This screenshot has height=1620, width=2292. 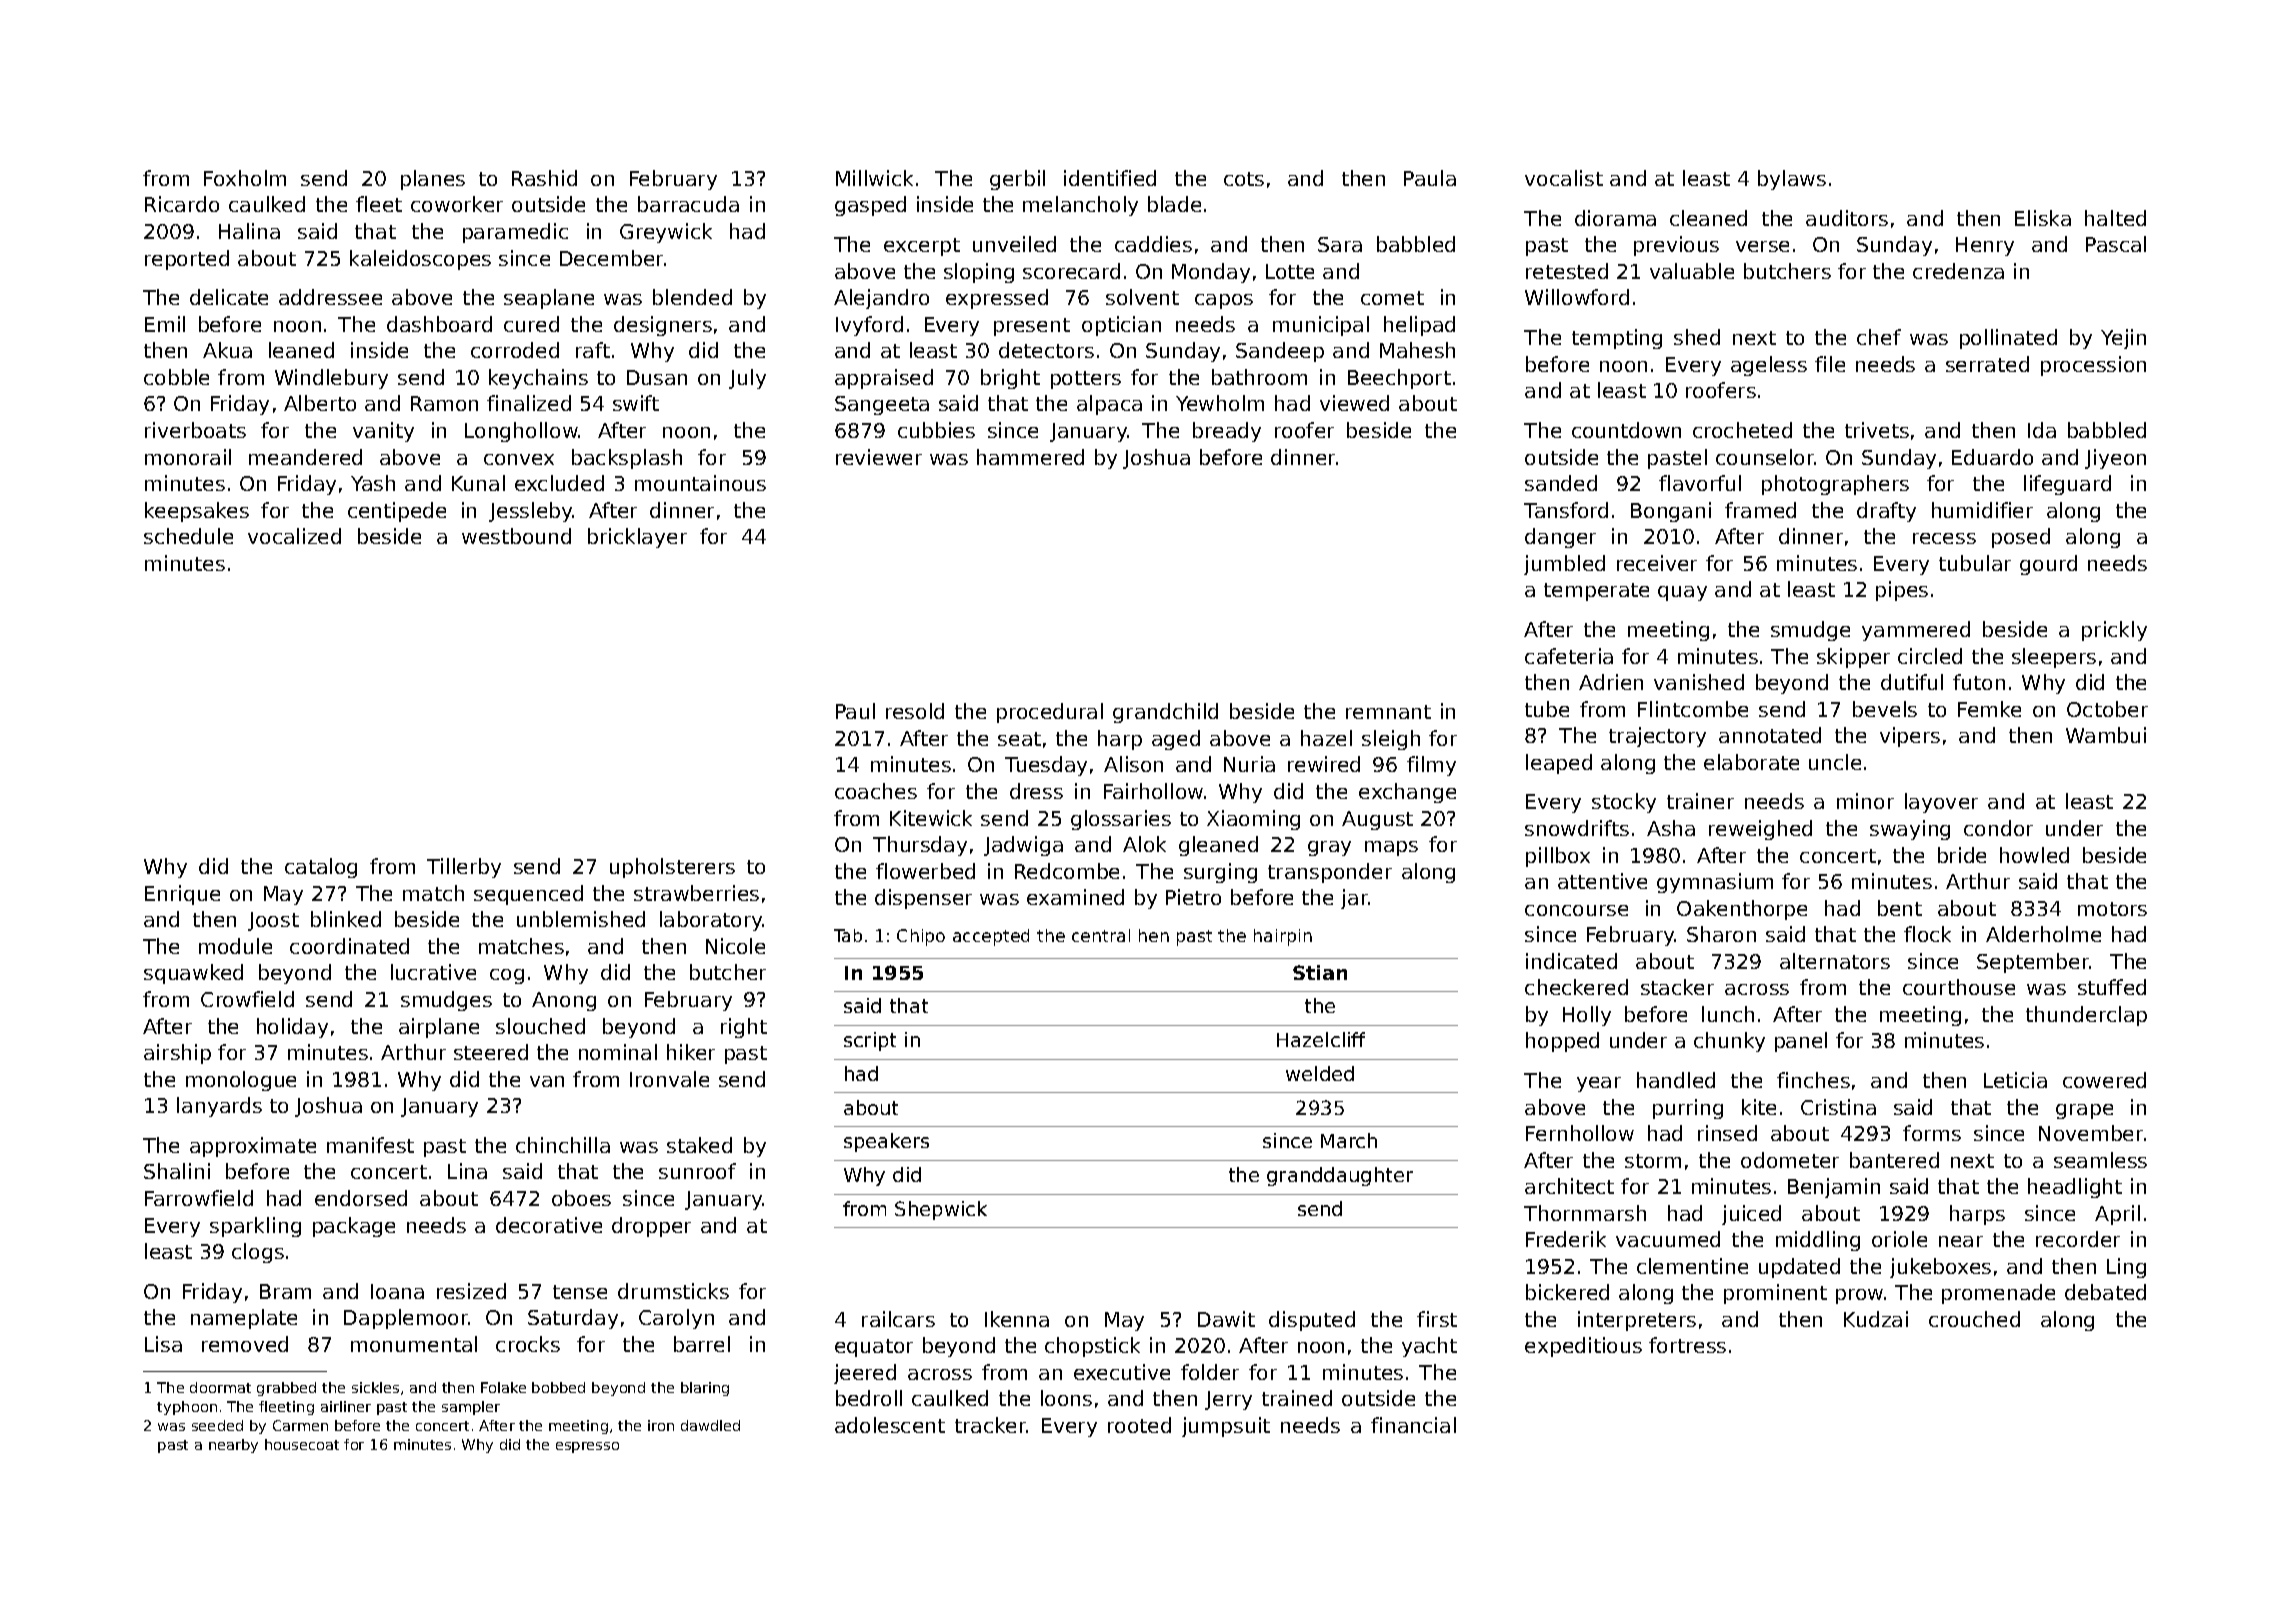 What do you see at coordinates (1792, 180) in the screenshot?
I see `bylaws` at bounding box center [1792, 180].
